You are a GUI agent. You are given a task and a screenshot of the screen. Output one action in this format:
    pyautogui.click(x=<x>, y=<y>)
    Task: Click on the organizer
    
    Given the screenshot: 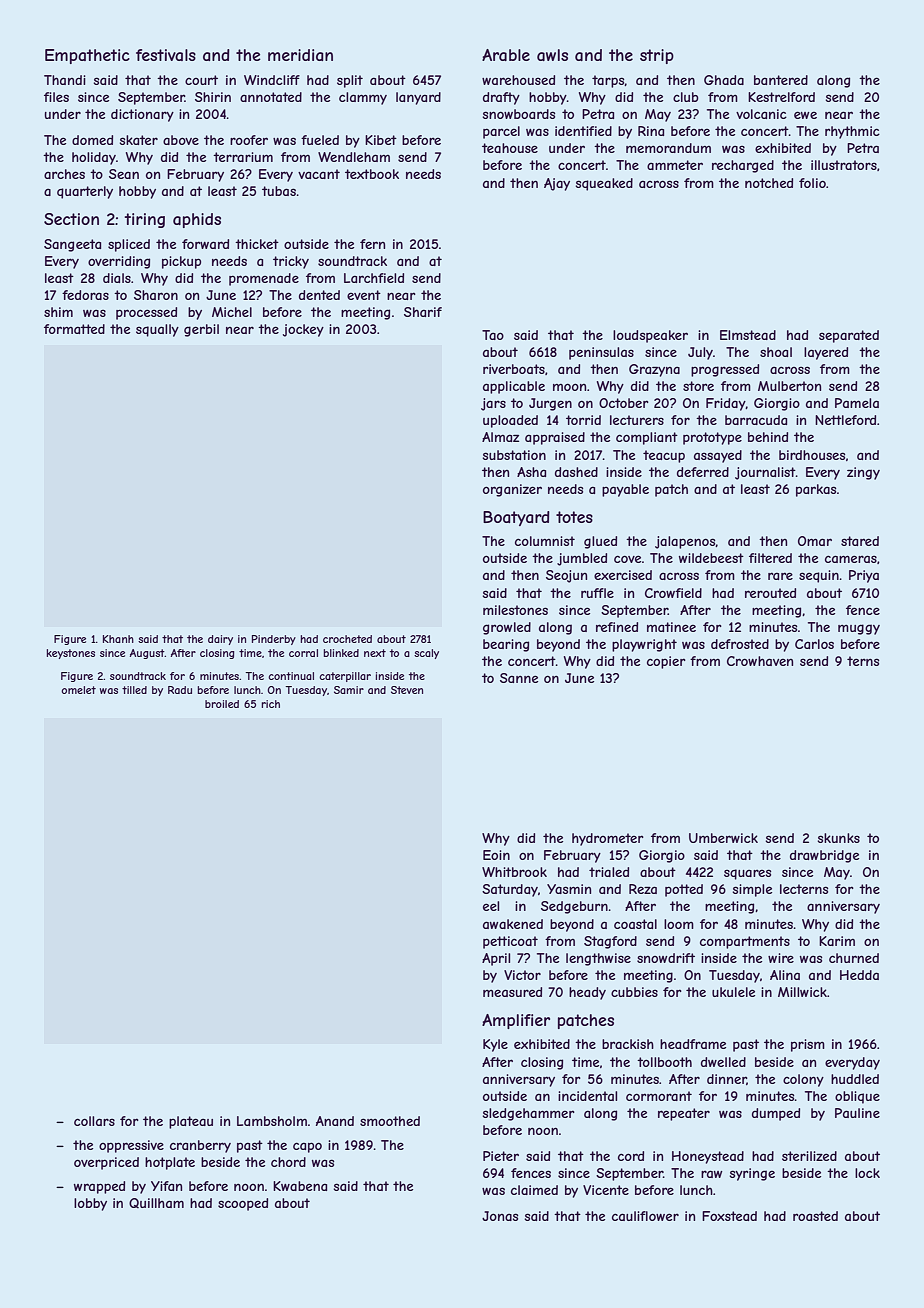 What is the action you would take?
    pyautogui.click(x=512, y=490)
